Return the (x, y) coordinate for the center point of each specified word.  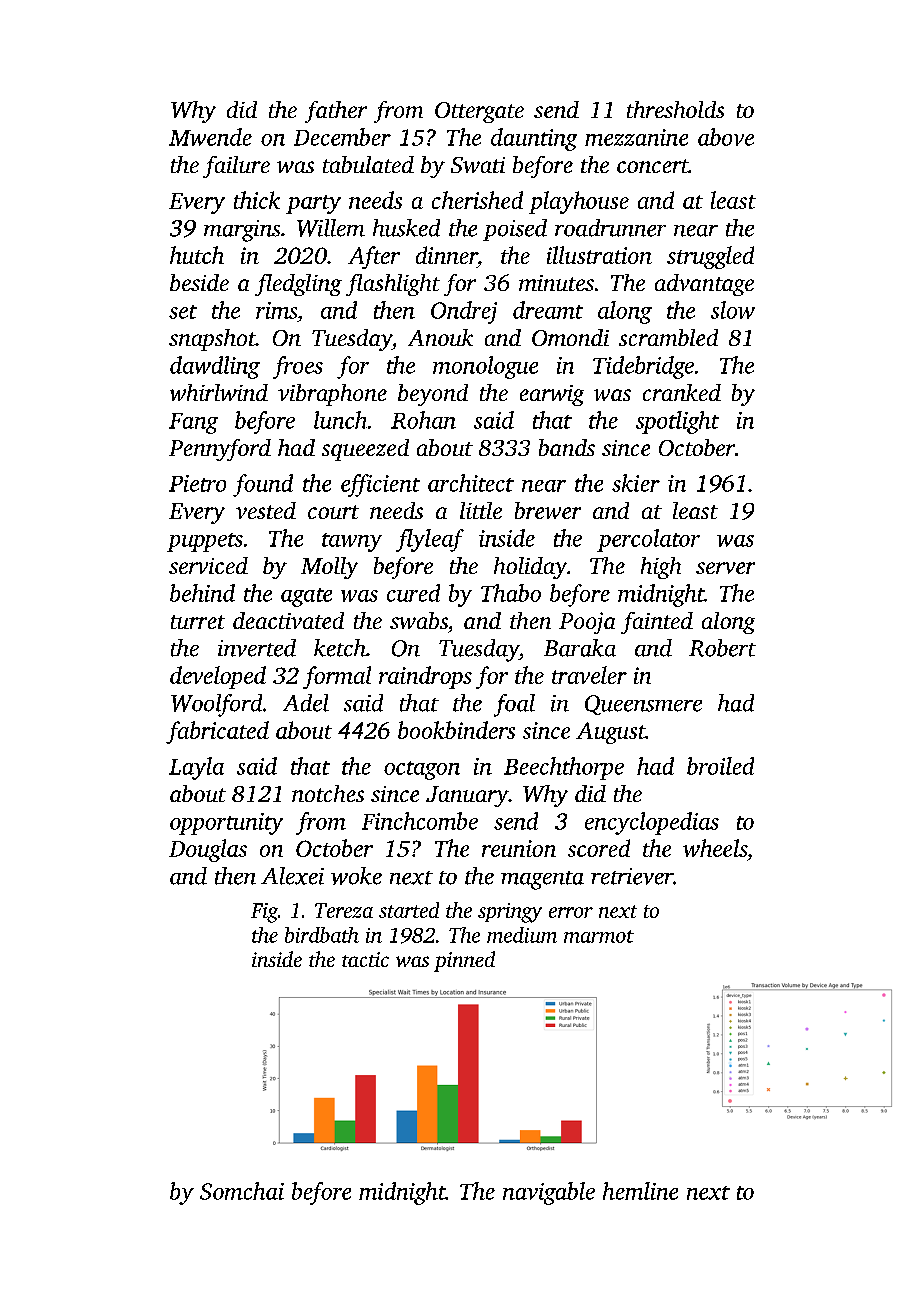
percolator (648, 540)
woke (356, 876)
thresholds (675, 109)
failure (236, 167)
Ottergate (479, 112)
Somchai (242, 1191)
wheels (715, 848)
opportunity (226, 824)
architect (471, 483)
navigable (549, 1193)
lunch (340, 420)
